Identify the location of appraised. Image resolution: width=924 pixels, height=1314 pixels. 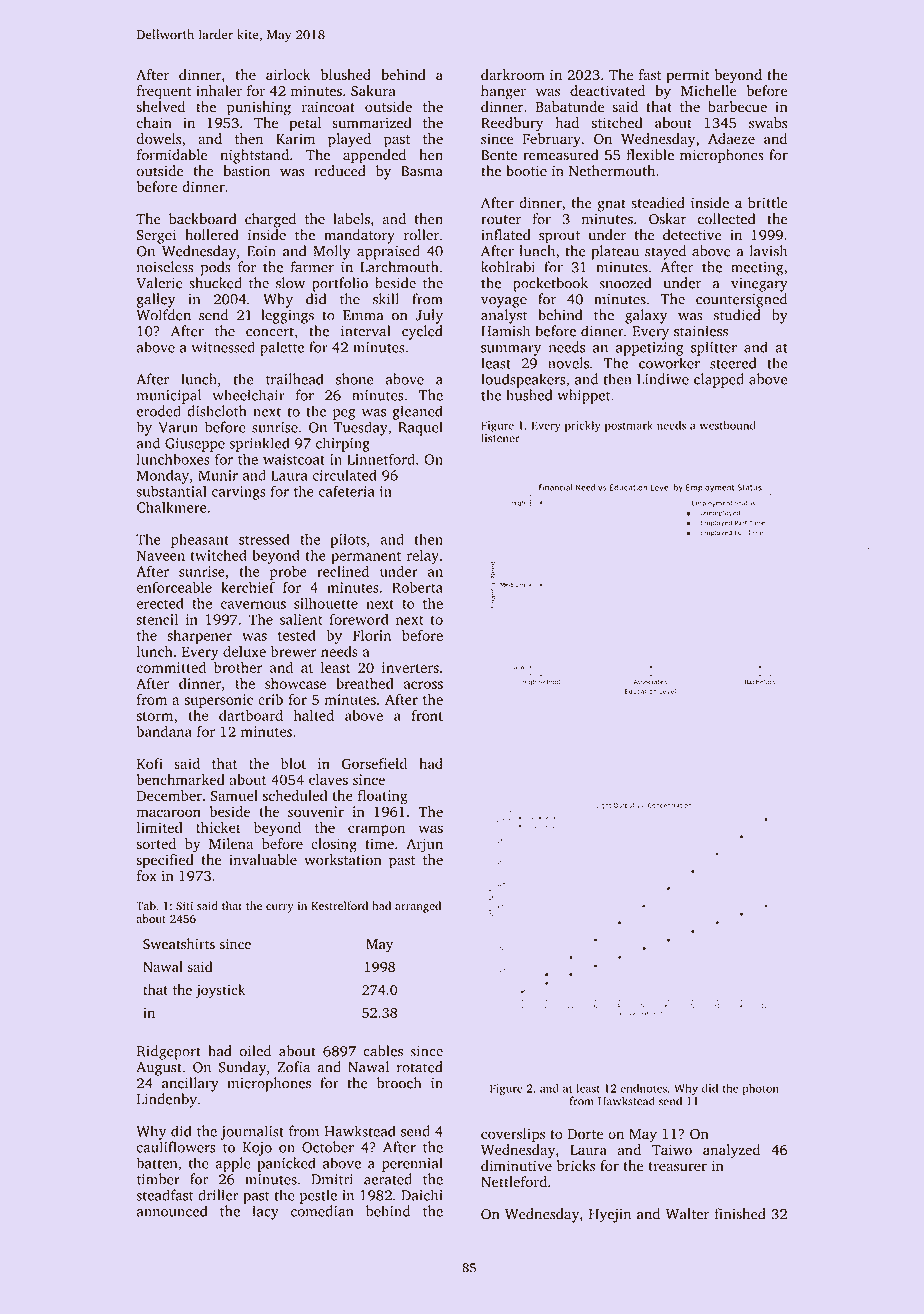
(388, 252).
